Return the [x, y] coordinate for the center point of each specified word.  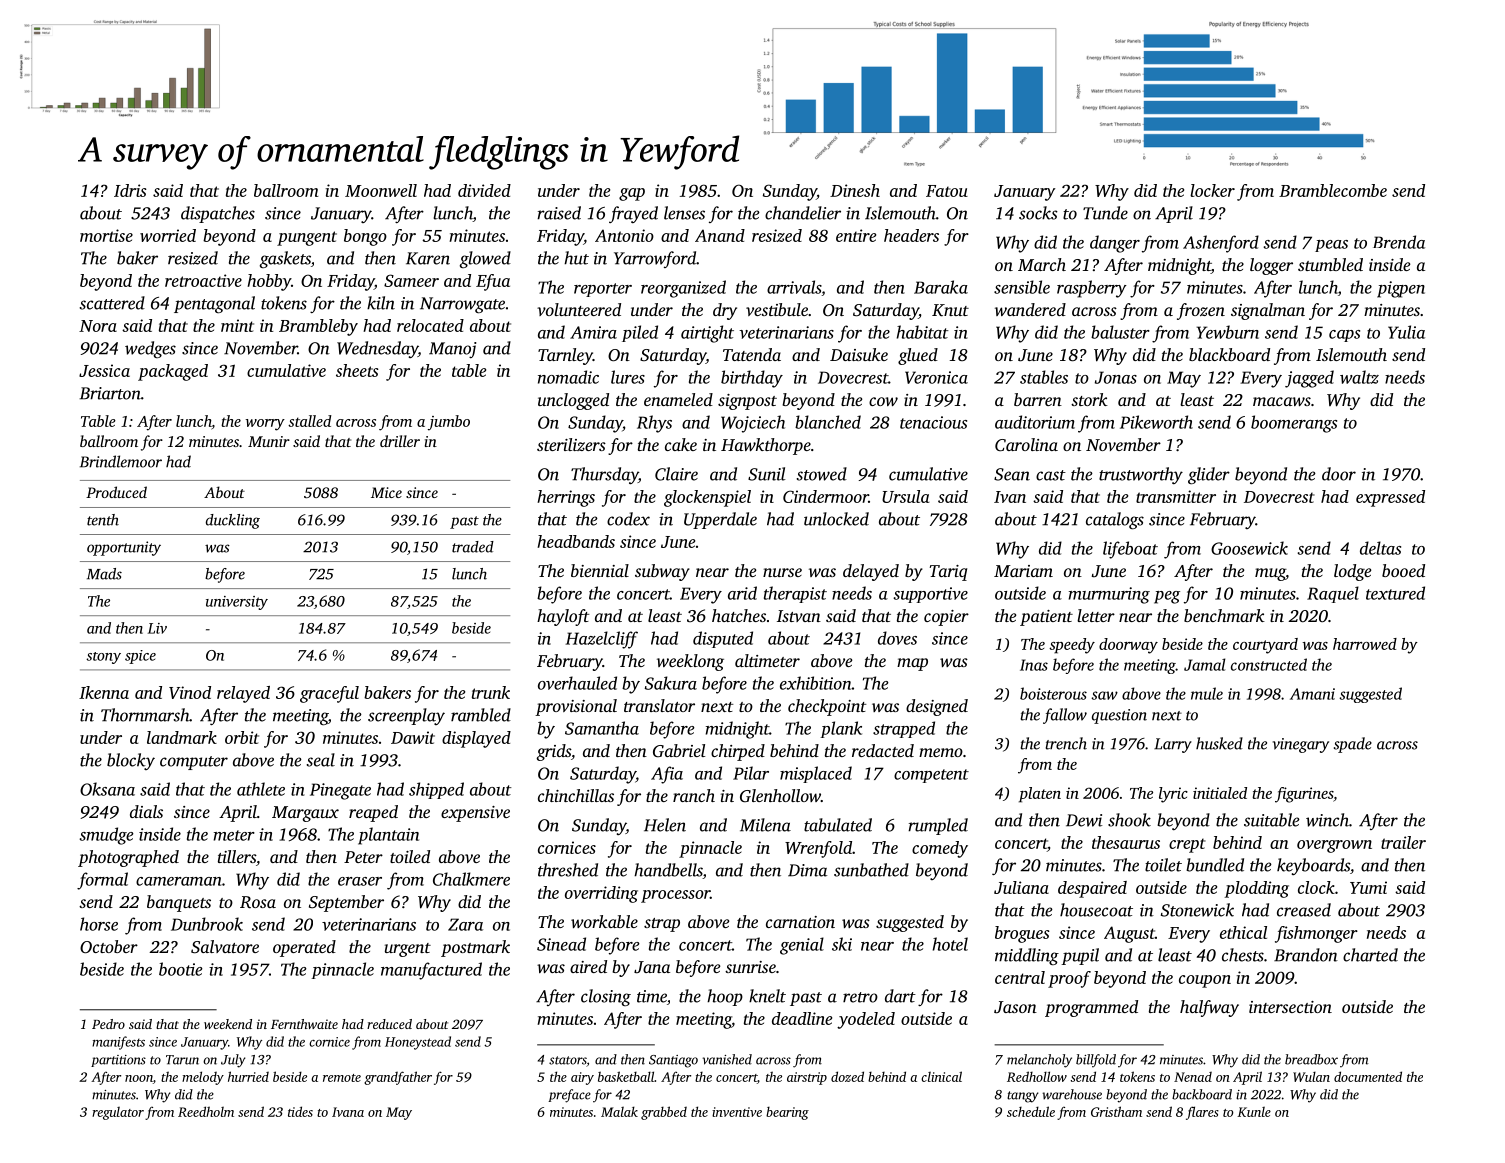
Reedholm [206, 1111]
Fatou [947, 191]
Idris [130, 190]
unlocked [836, 519]
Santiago [673, 1061]
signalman [1268, 311]
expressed [1390, 498]
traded [473, 547]
